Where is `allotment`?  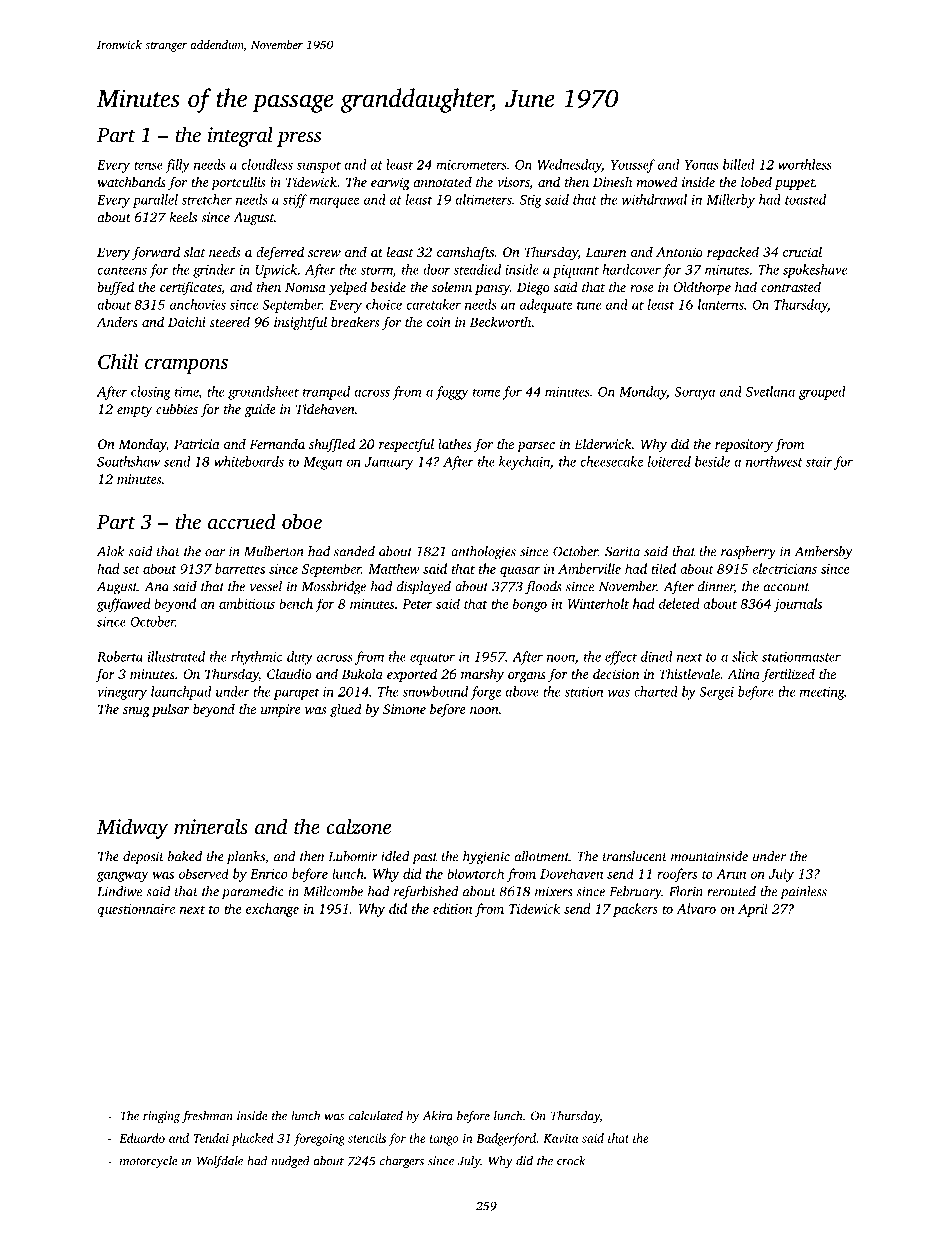 allotment is located at coordinates (542, 856).
